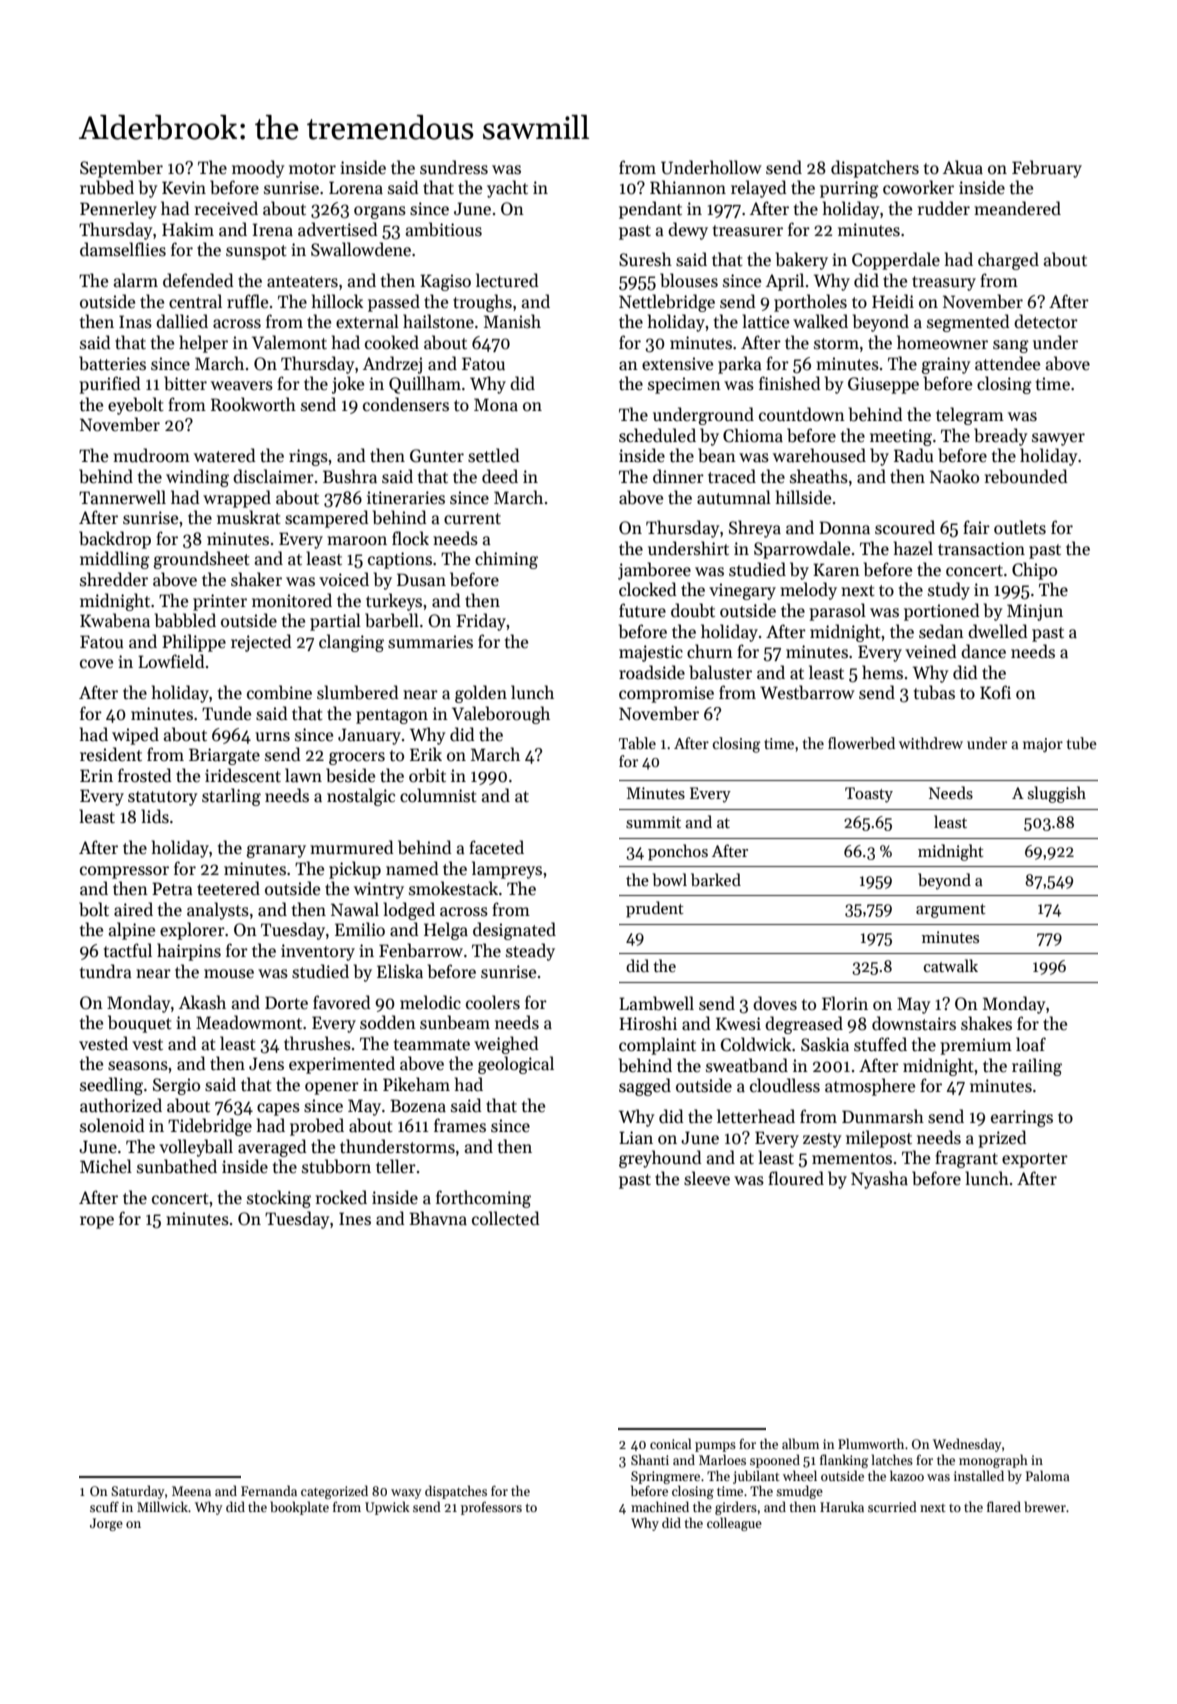 This screenshot has height=1704, width=1177. I want to click on treasurer, so click(748, 231).
